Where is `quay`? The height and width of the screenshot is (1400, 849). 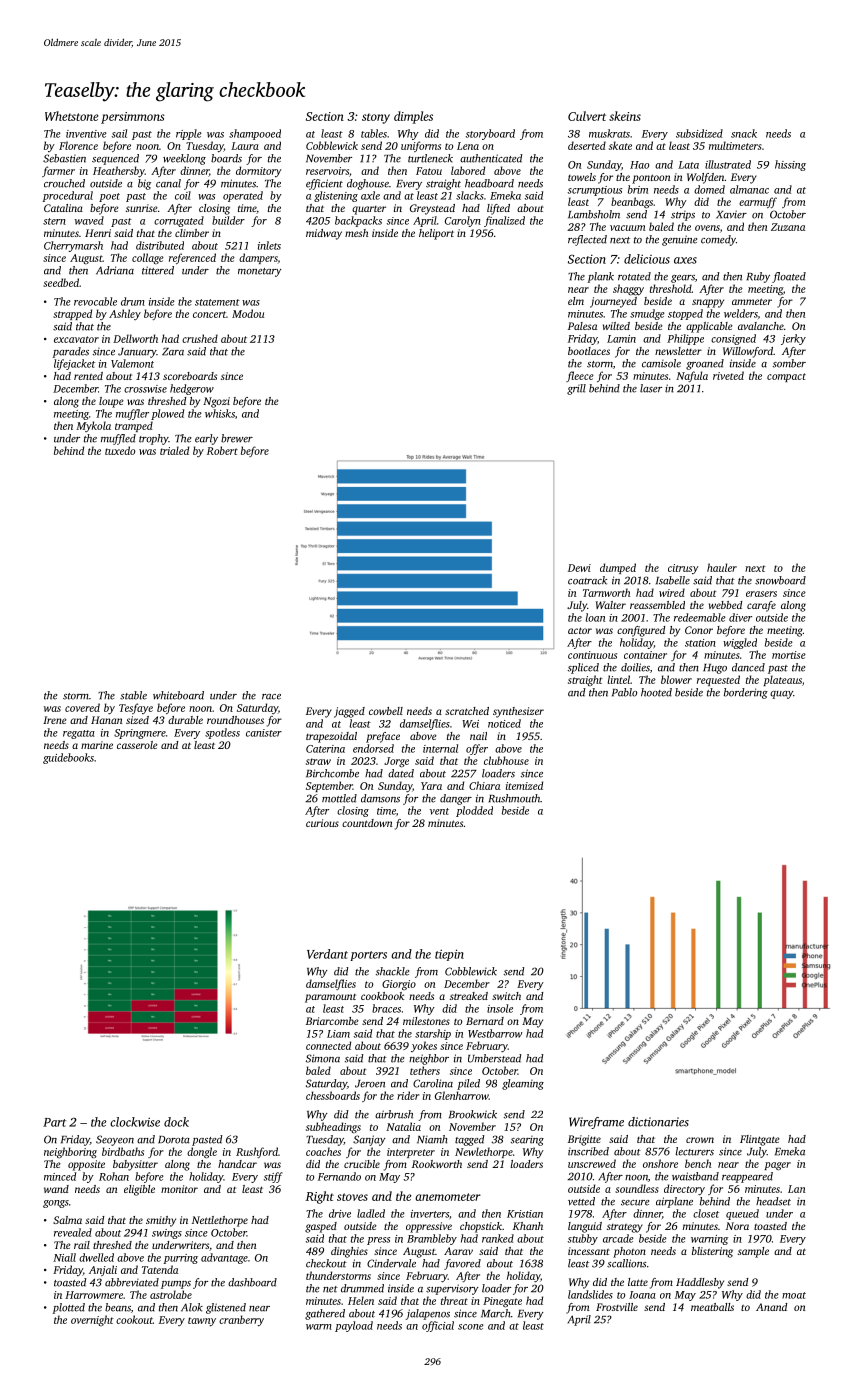 quay is located at coordinates (781, 695).
